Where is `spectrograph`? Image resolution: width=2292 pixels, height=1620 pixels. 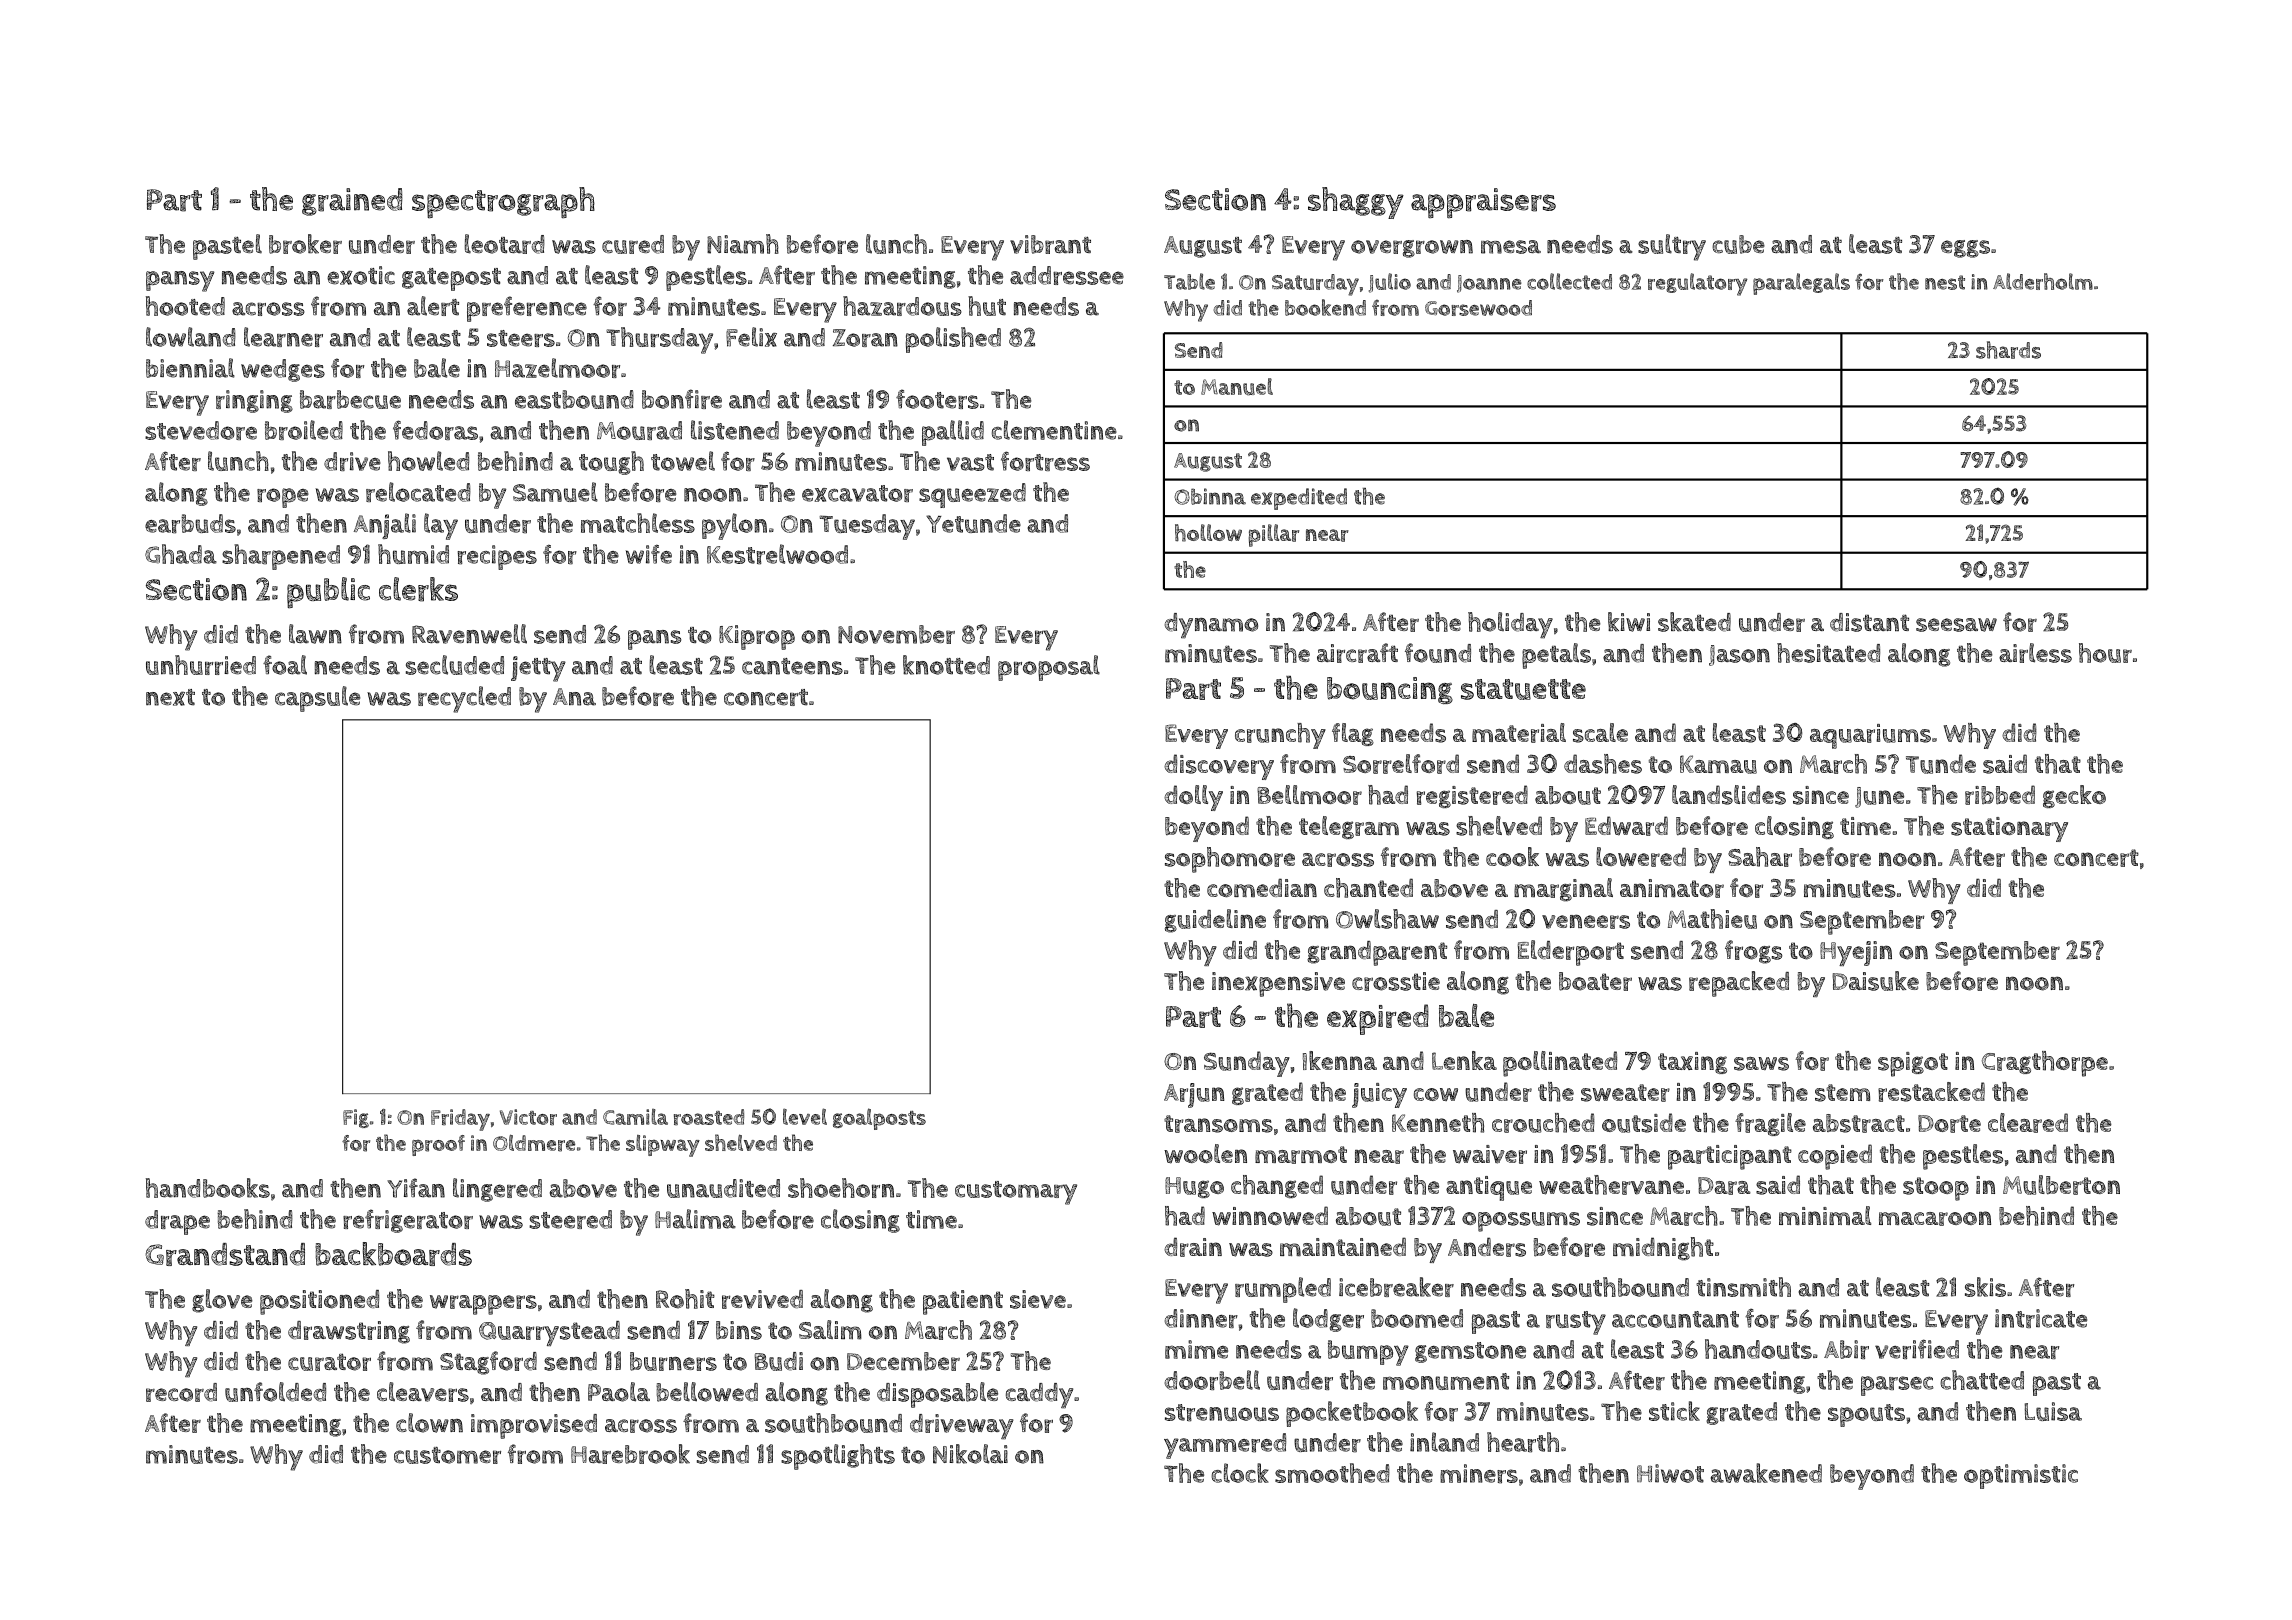 spectrograph is located at coordinates (503, 202).
